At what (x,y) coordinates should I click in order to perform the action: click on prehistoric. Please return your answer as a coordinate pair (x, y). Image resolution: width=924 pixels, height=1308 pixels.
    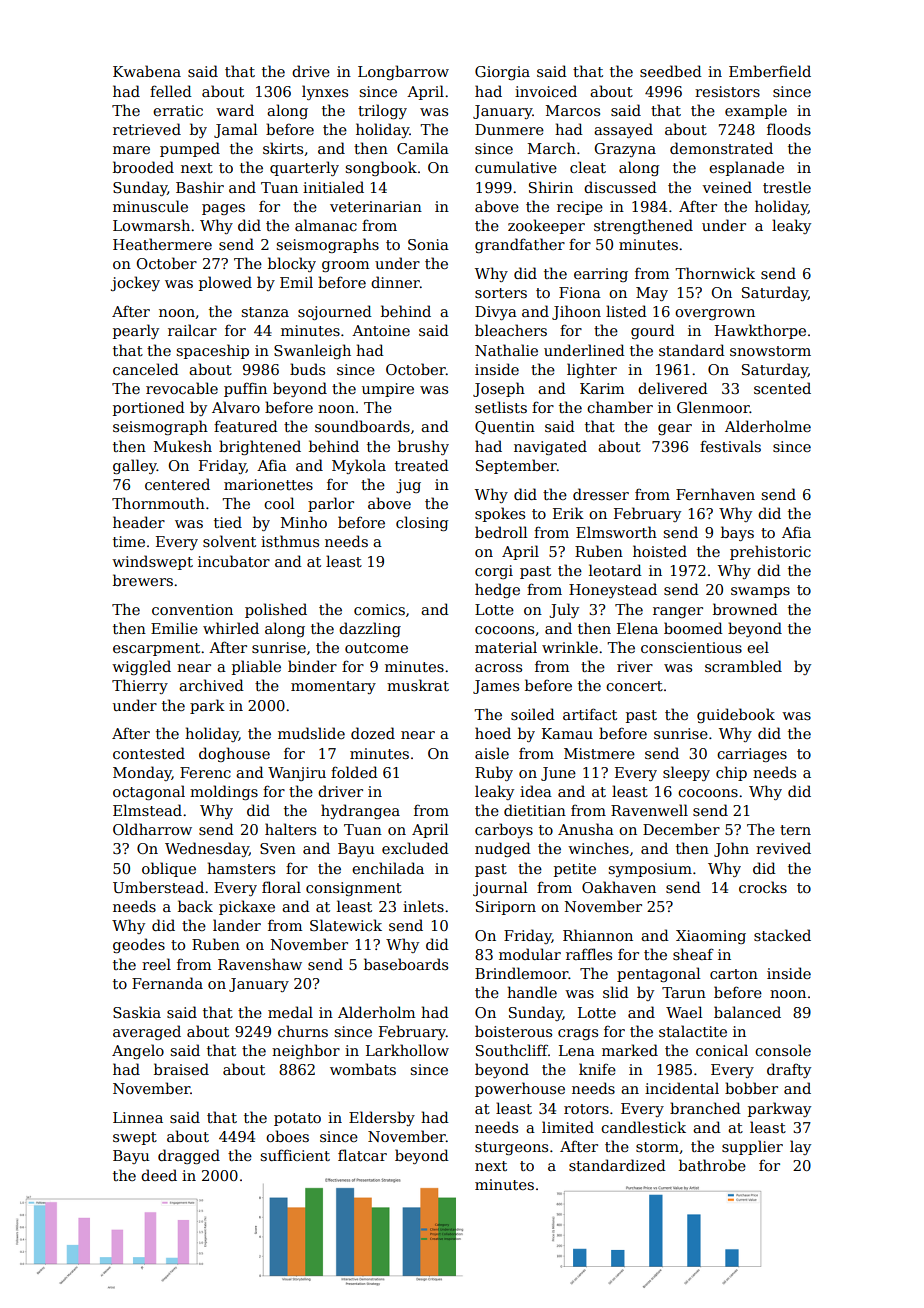
    Looking at the image, I should click on (770, 552).
